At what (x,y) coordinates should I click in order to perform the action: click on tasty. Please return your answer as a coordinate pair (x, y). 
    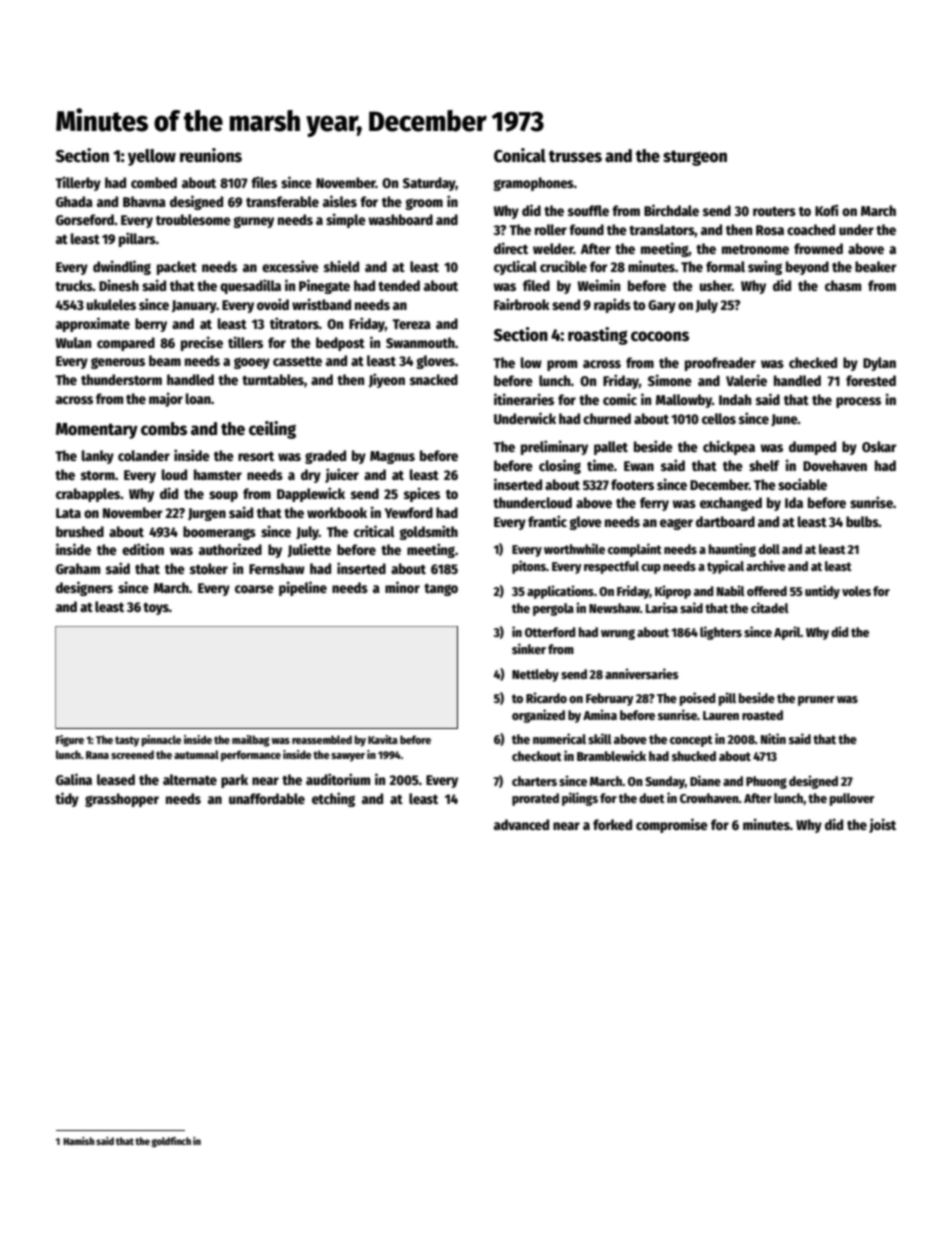
    Looking at the image, I should click on (127, 741).
